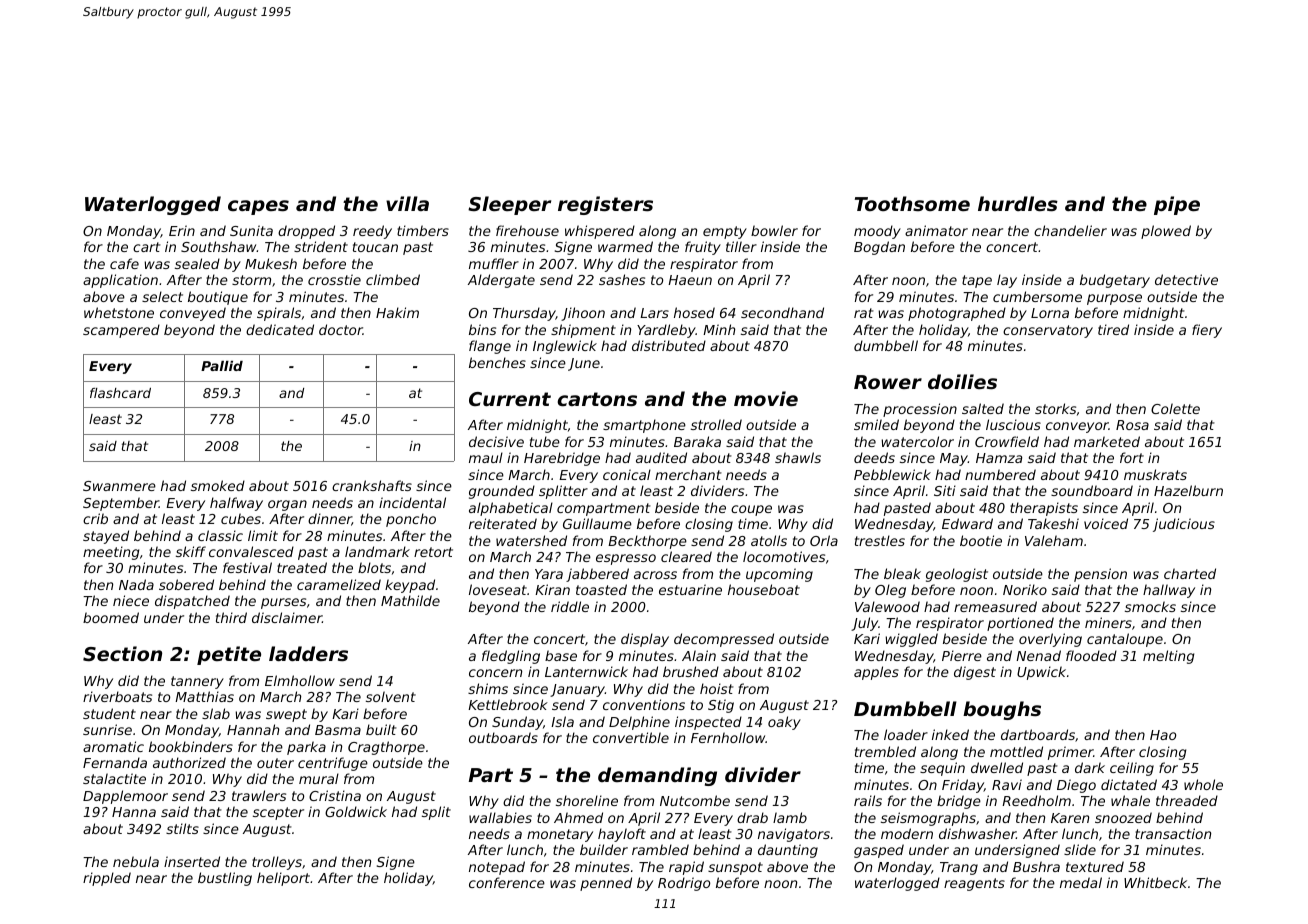 The height and width of the document is (924, 1308). What do you see at coordinates (560, 835) in the document?
I see `monetary` at bounding box center [560, 835].
